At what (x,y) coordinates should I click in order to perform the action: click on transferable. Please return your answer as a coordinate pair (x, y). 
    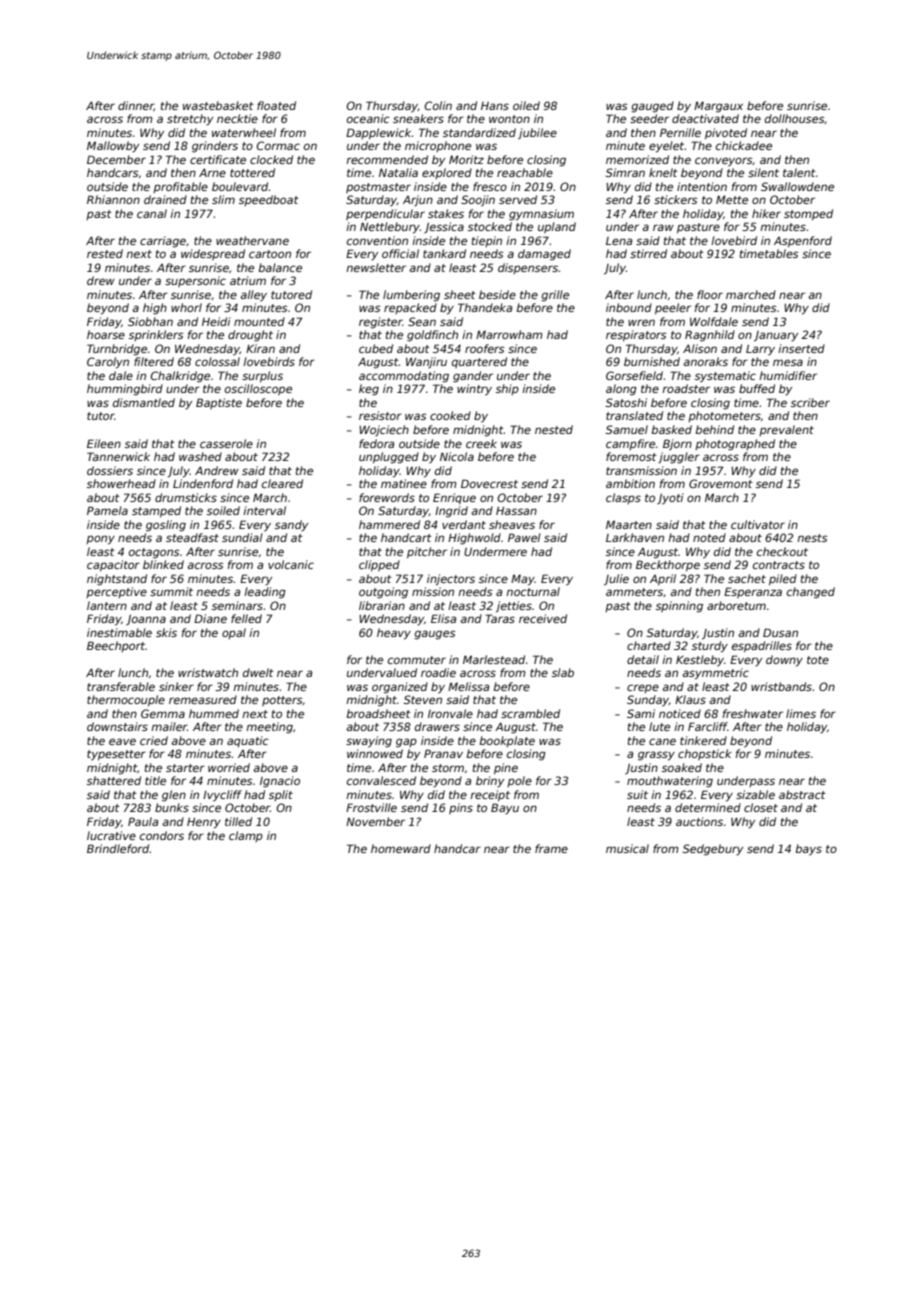
    Looking at the image, I should click on (121, 686).
